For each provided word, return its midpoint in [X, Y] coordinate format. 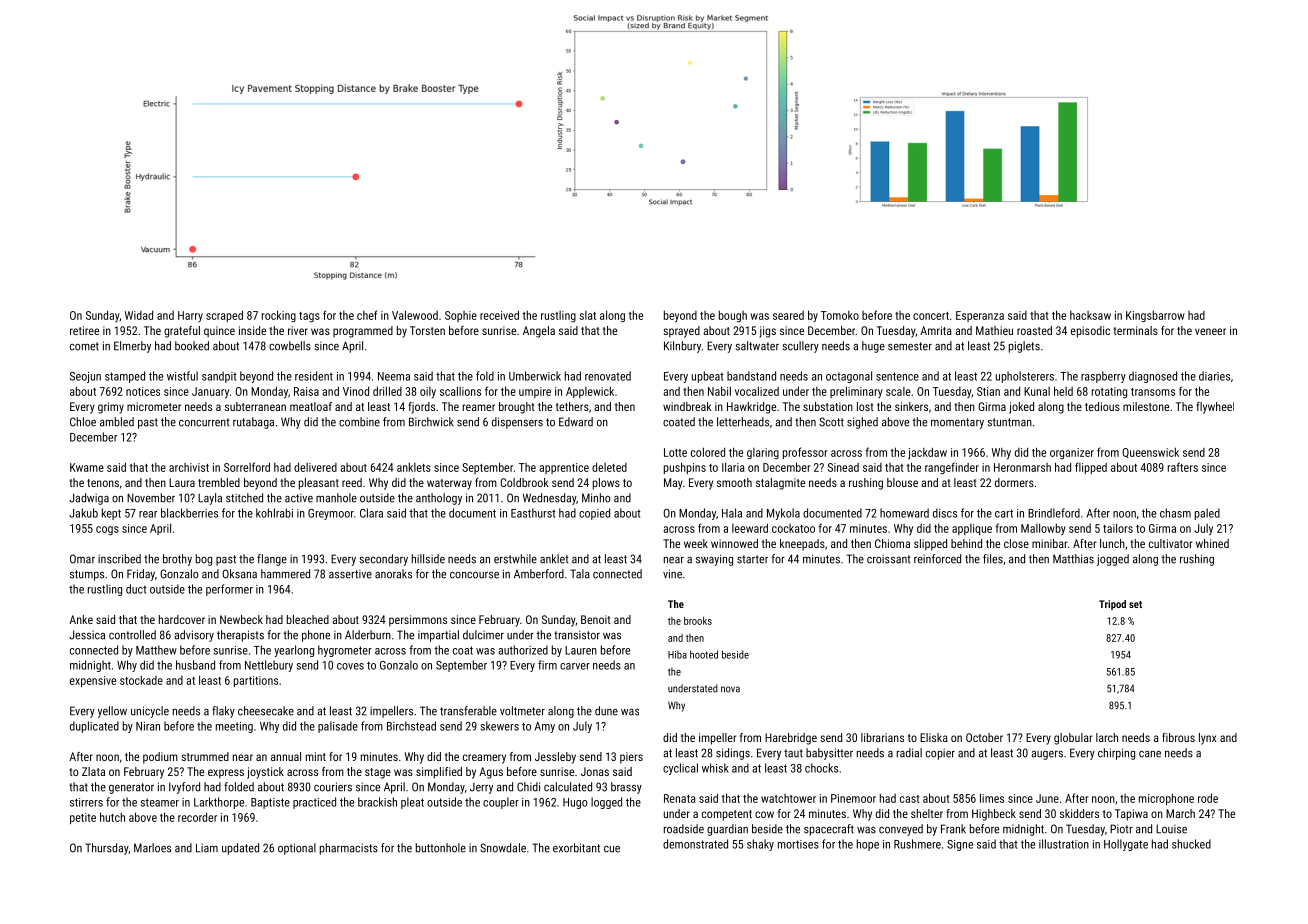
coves [350, 666]
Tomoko [840, 315]
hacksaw [1090, 315]
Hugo [575, 803]
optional [297, 849]
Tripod [1112, 605]
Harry [190, 316]
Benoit [596, 619]
